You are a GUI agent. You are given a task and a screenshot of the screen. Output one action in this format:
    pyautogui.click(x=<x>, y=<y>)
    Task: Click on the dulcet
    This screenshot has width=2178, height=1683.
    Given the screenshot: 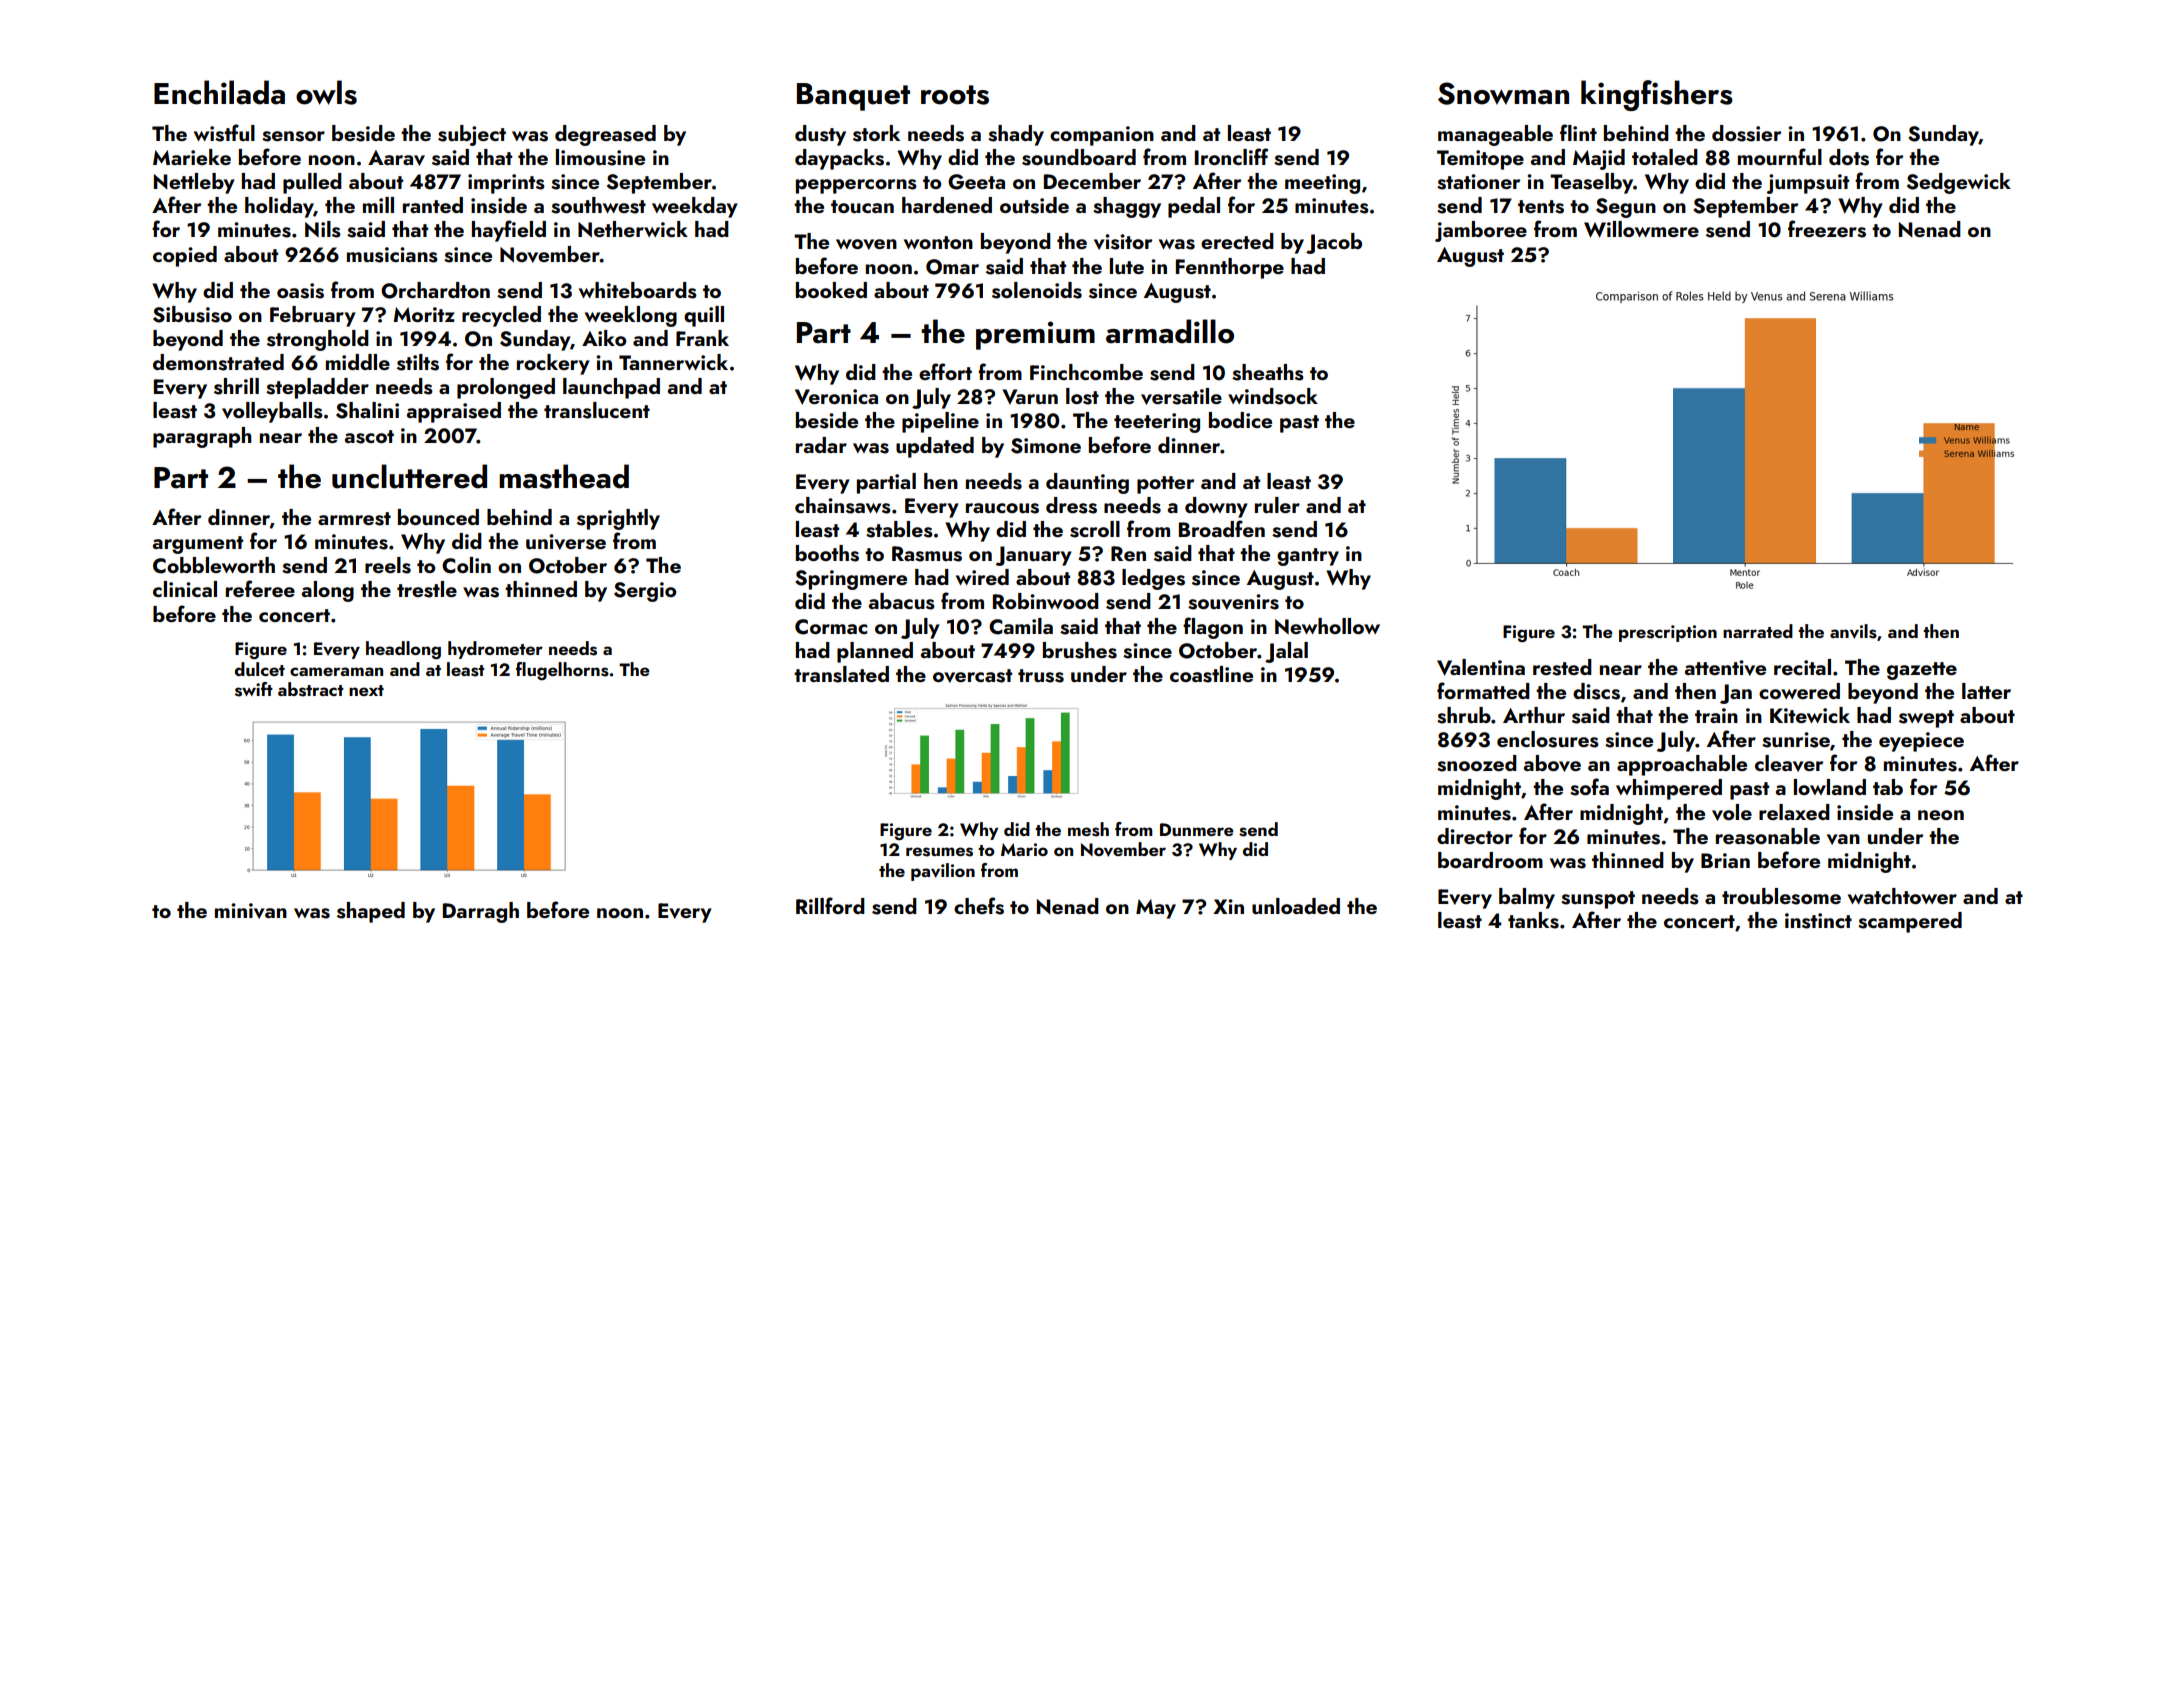 What is the action you would take?
    pyautogui.click(x=260, y=669)
